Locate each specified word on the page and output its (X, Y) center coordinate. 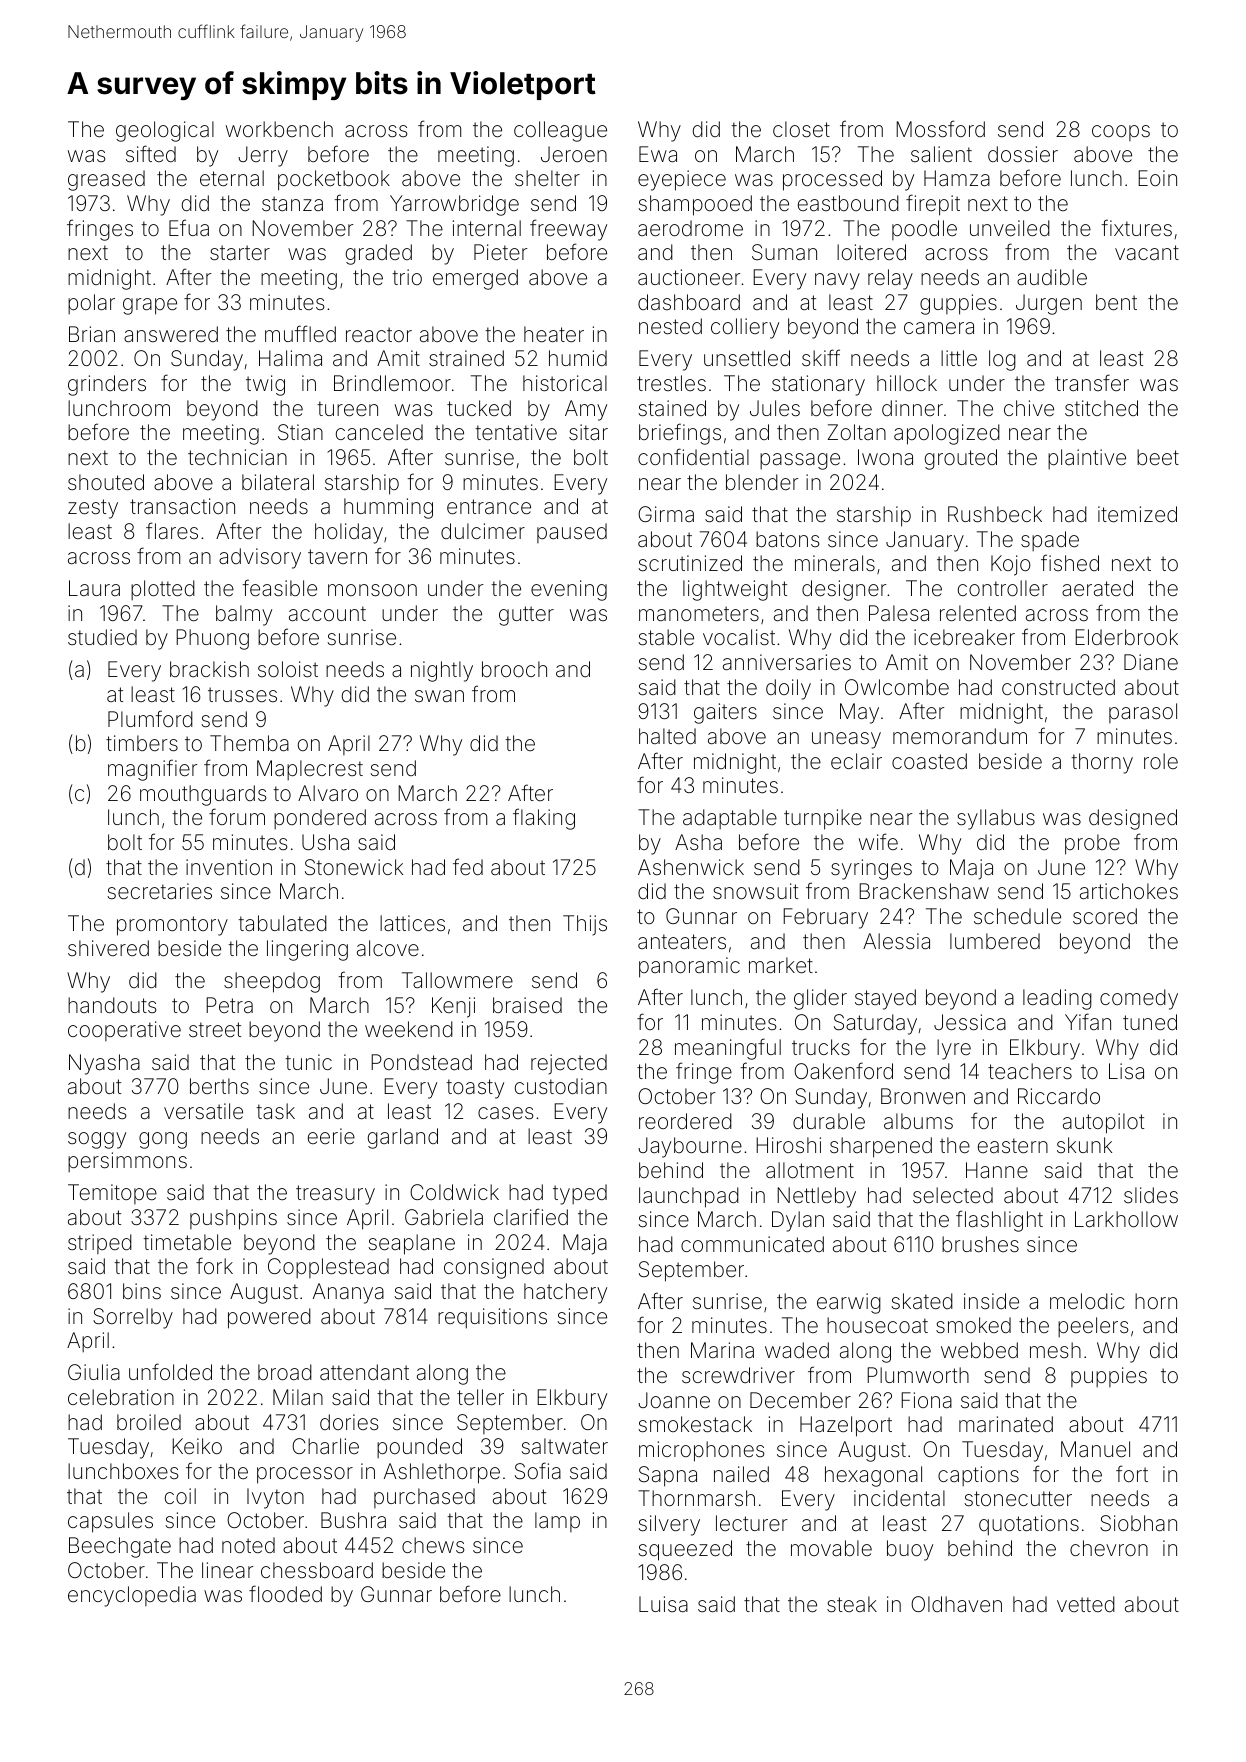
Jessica (970, 1022)
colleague (560, 131)
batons (787, 539)
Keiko (197, 1446)
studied (102, 637)
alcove (388, 948)
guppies (958, 304)
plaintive (1087, 459)
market (781, 965)
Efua (189, 227)
